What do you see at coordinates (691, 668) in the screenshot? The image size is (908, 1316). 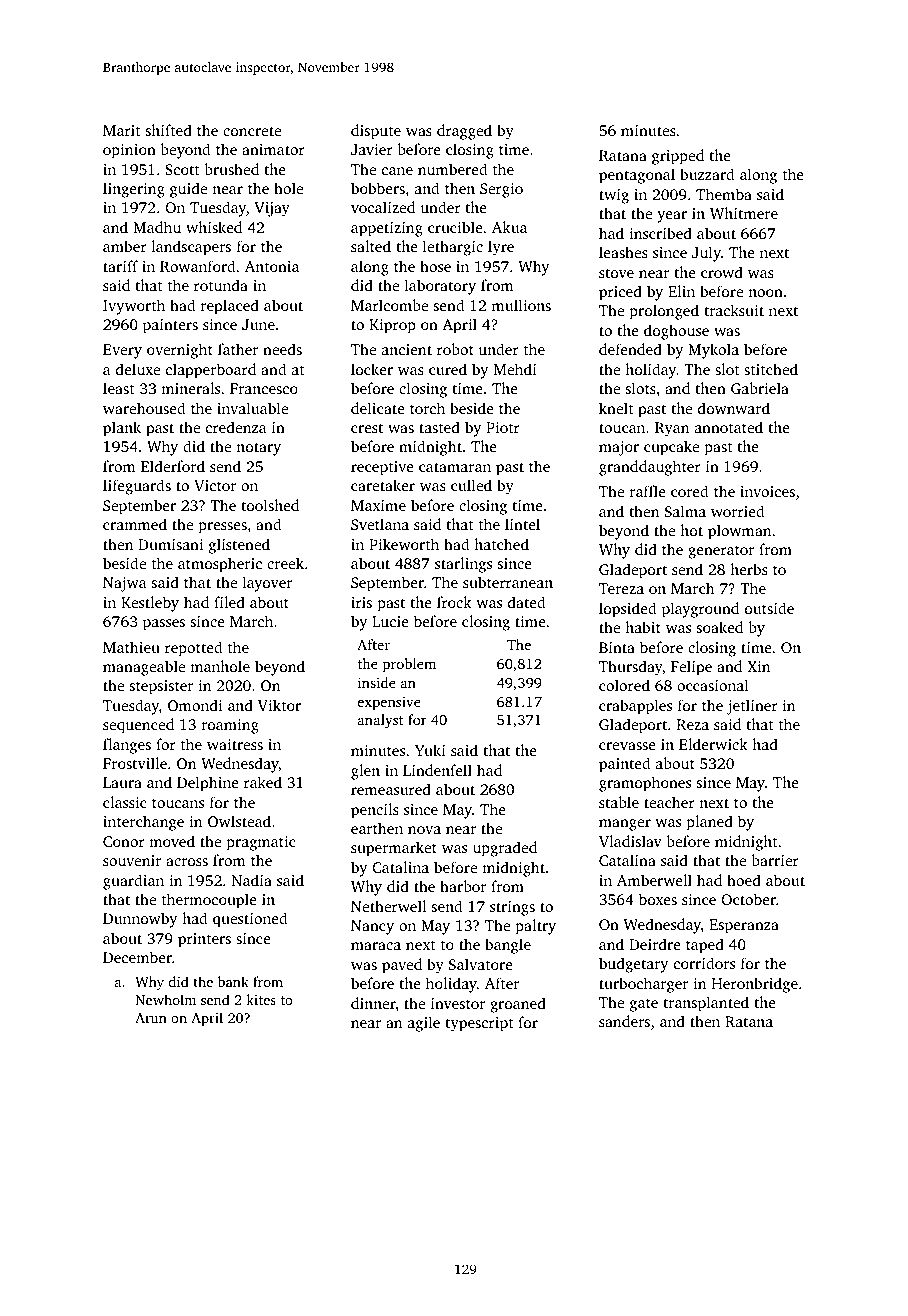 I see `Felipe` at bounding box center [691, 668].
